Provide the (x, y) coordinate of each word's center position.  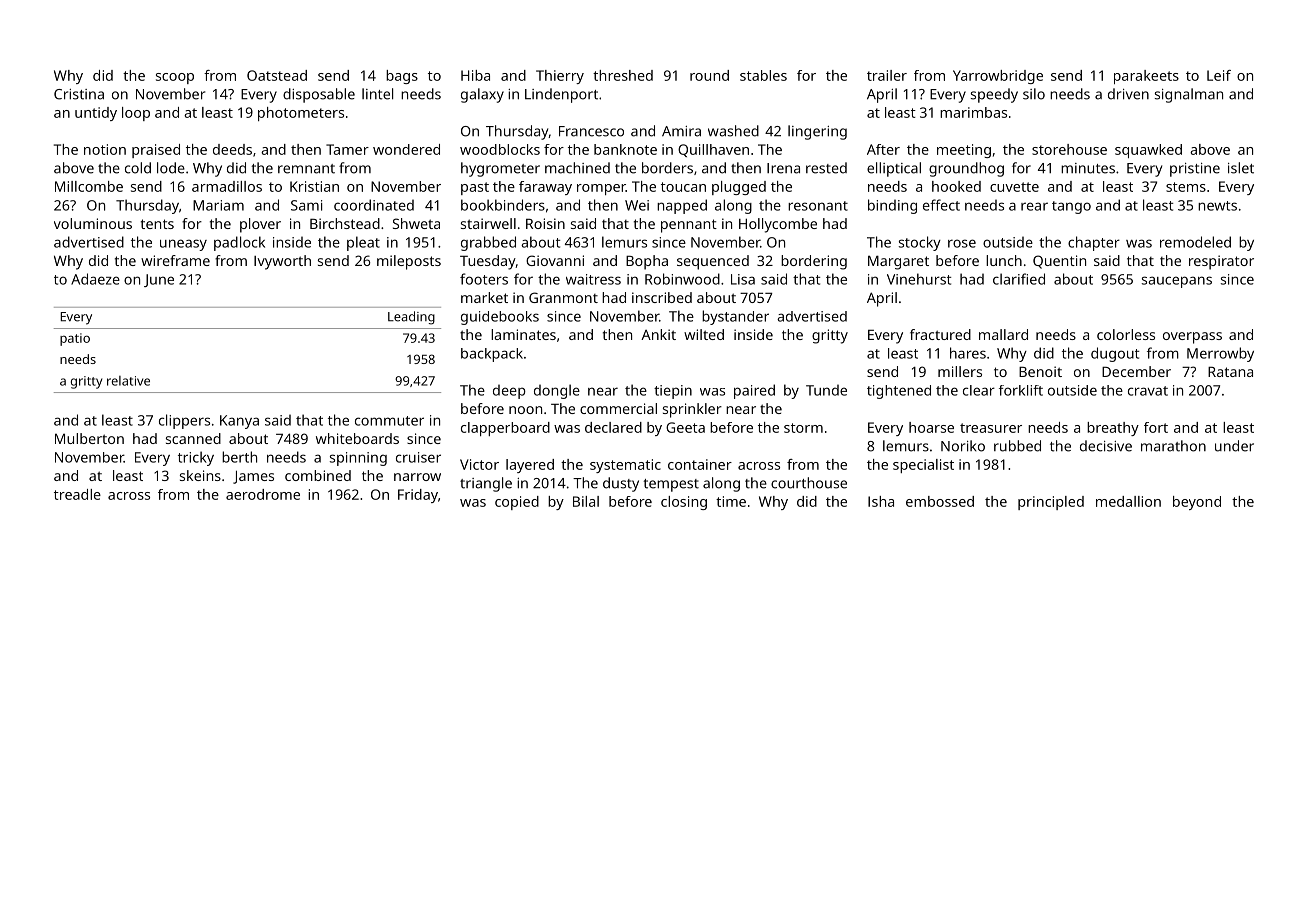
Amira (681, 131)
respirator (1221, 262)
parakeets (1146, 77)
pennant (689, 226)
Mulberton (89, 438)
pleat (363, 243)
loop (136, 114)
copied (517, 503)
